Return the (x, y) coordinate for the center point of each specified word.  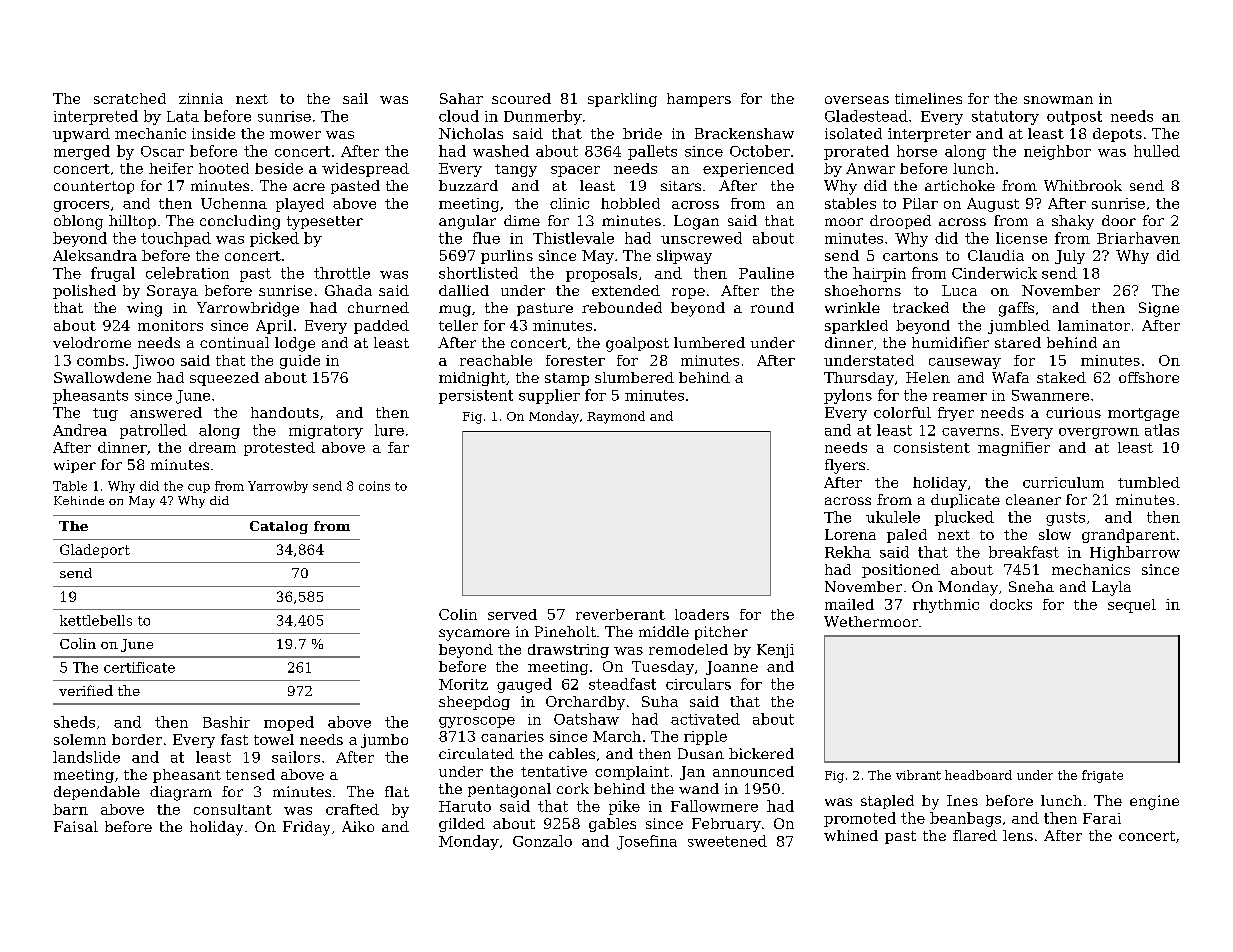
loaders (702, 614)
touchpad (176, 239)
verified (86, 690)
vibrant (918, 775)
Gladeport (95, 551)
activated (705, 719)
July (1070, 257)
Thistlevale (573, 238)
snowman (1058, 100)
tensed (250, 774)
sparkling (622, 100)
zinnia (201, 98)
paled (907, 536)
